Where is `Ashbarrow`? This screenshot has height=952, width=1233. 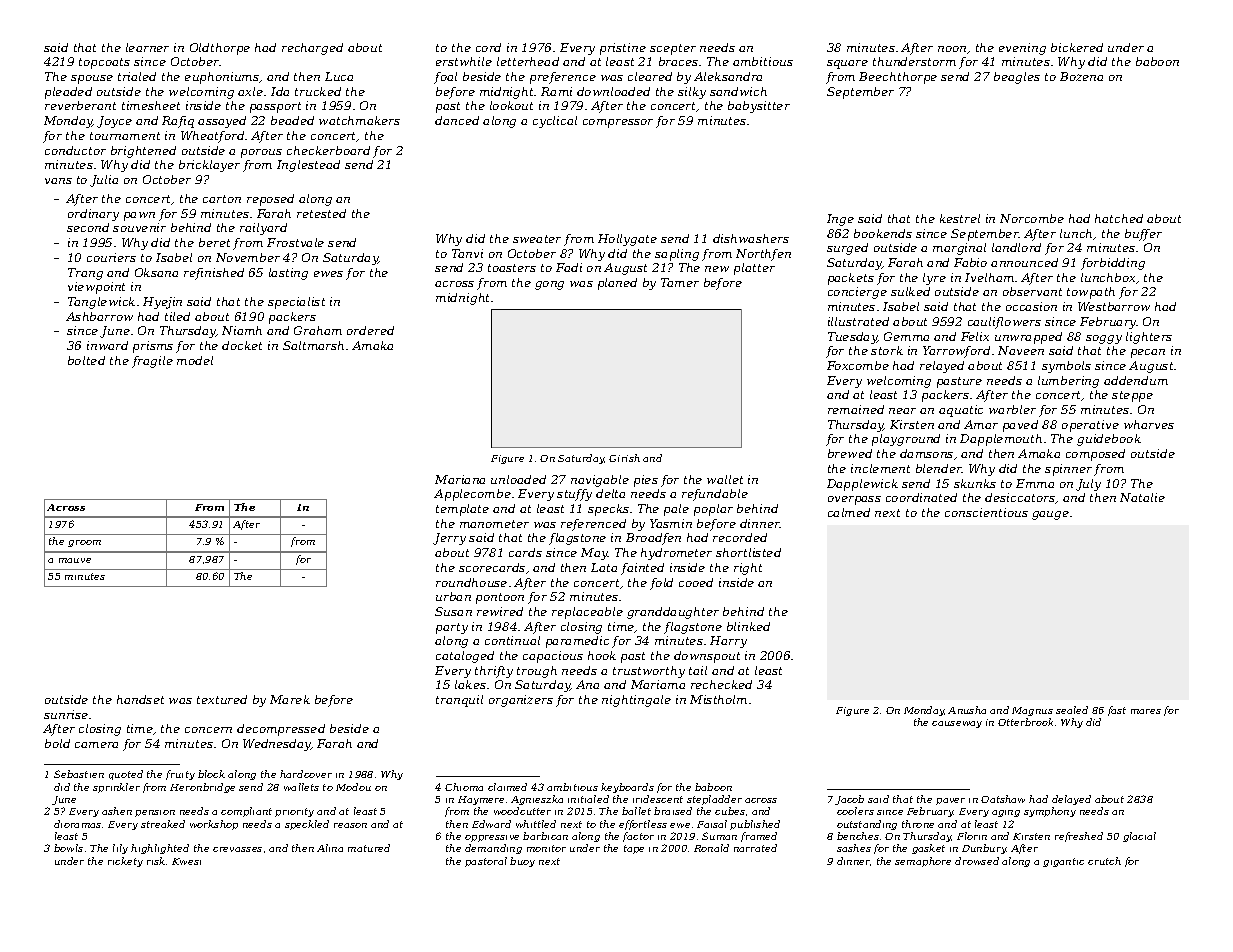 Ashbarrow is located at coordinates (99, 316).
